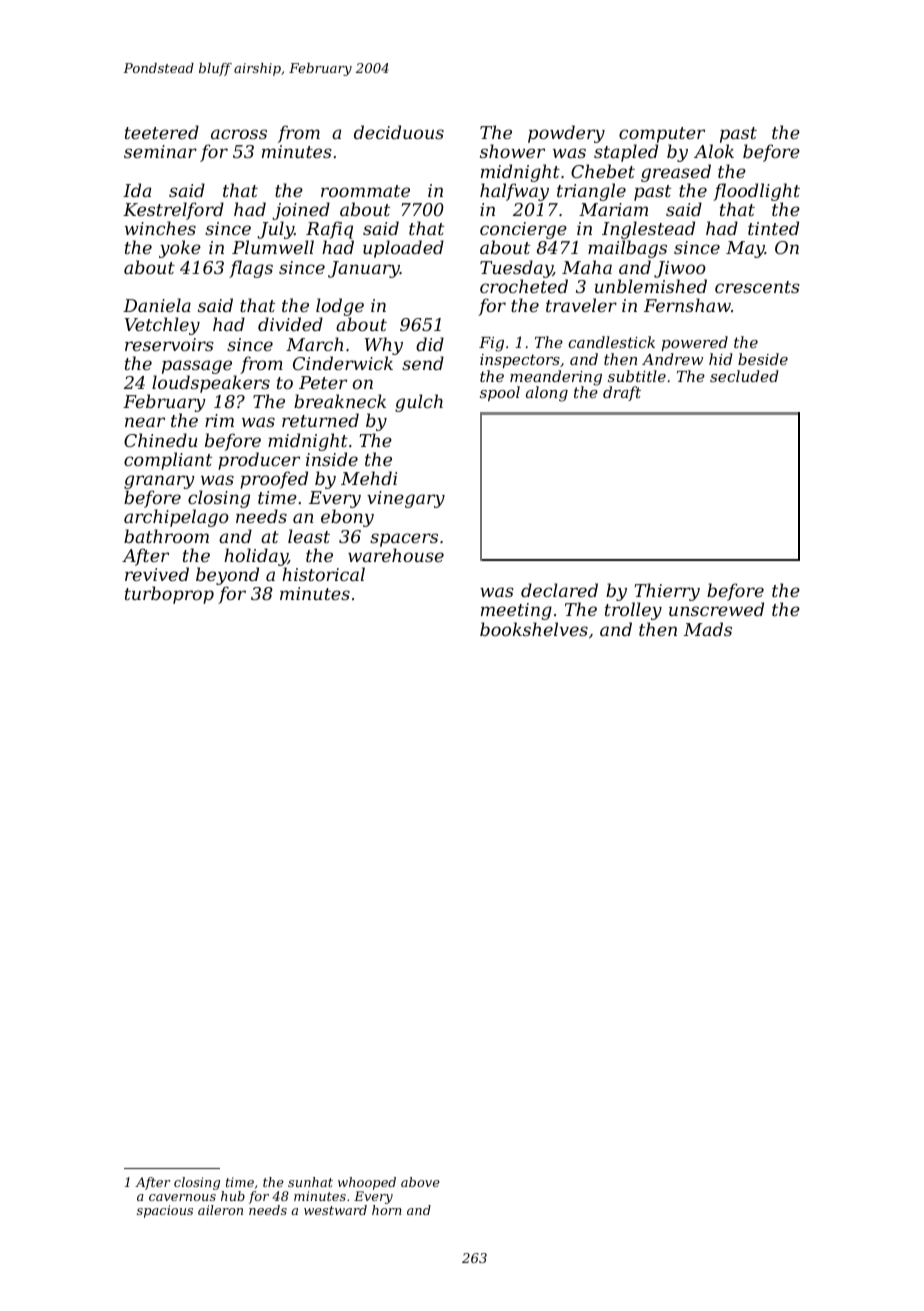  I want to click on trolley, so click(633, 611).
